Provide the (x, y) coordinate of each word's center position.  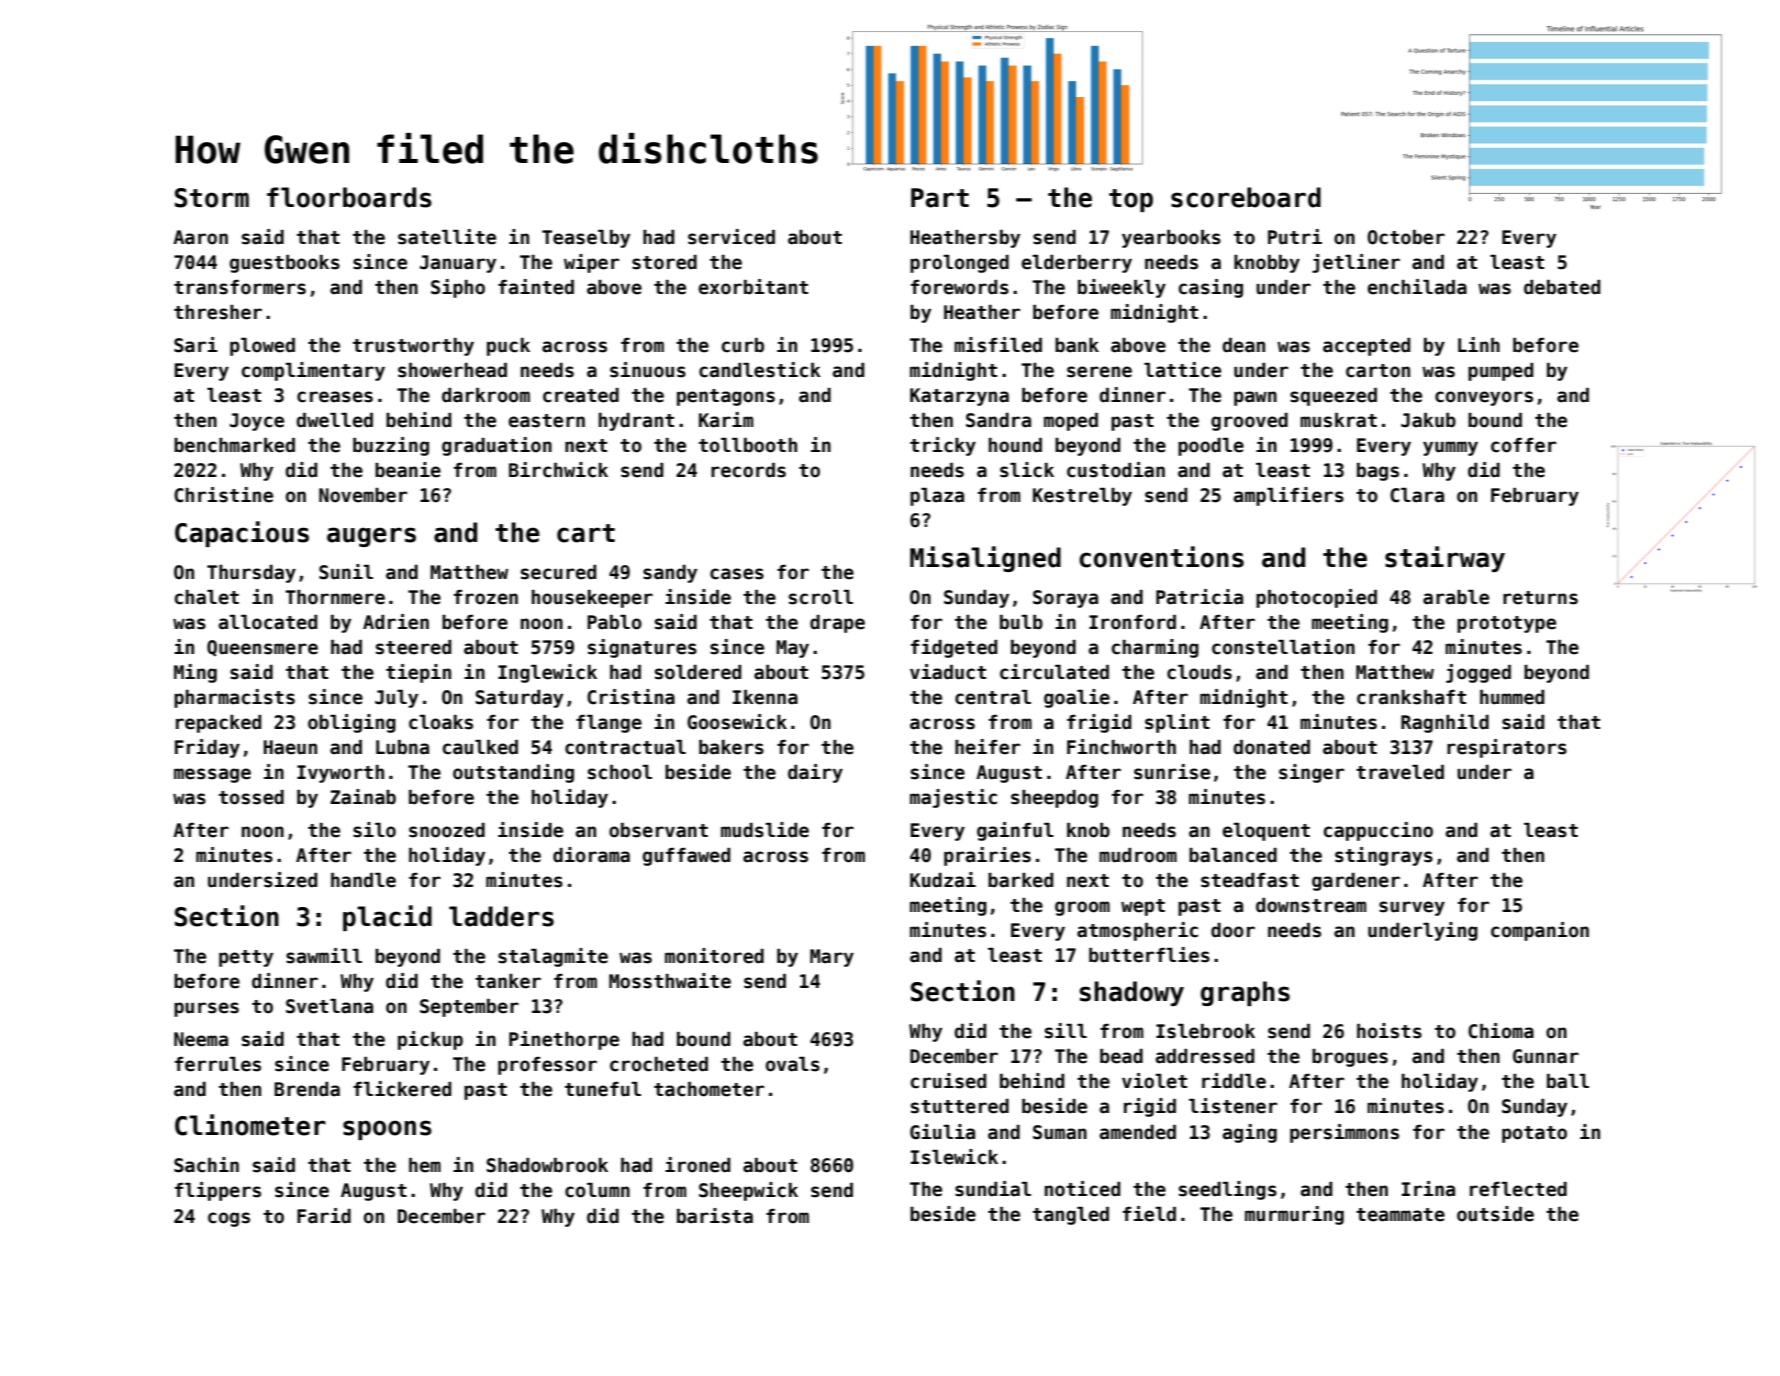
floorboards (349, 197)
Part (940, 198)
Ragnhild (1445, 723)
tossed (251, 797)
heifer (987, 747)
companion (1540, 931)
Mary (832, 958)
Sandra (998, 420)
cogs (229, 1219)
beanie (408, 470)
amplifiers (1289, 496)
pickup (430, 1040)
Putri (1295, 237)
